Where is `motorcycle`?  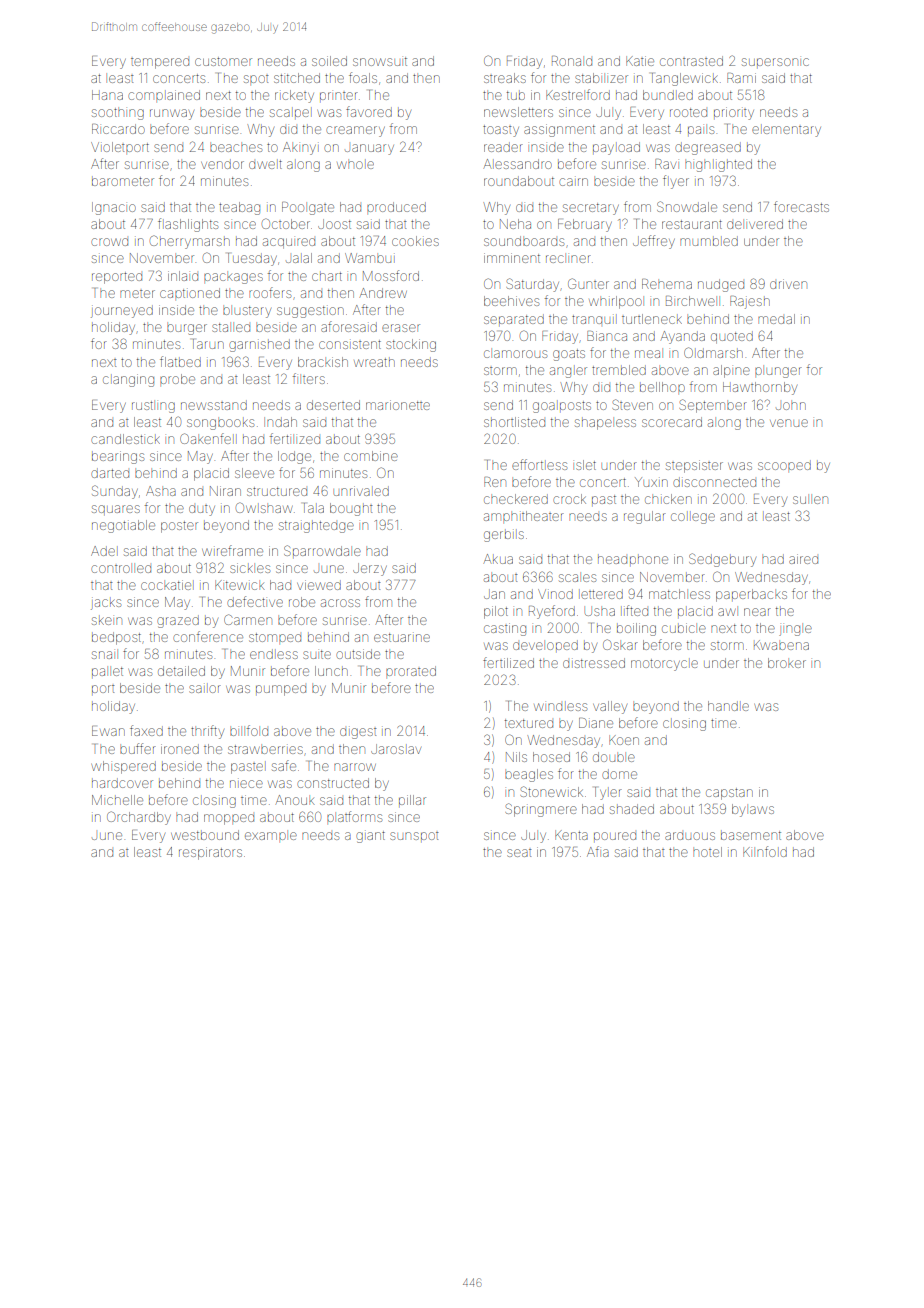
motorcycle is located at coordinates (664, 665).
